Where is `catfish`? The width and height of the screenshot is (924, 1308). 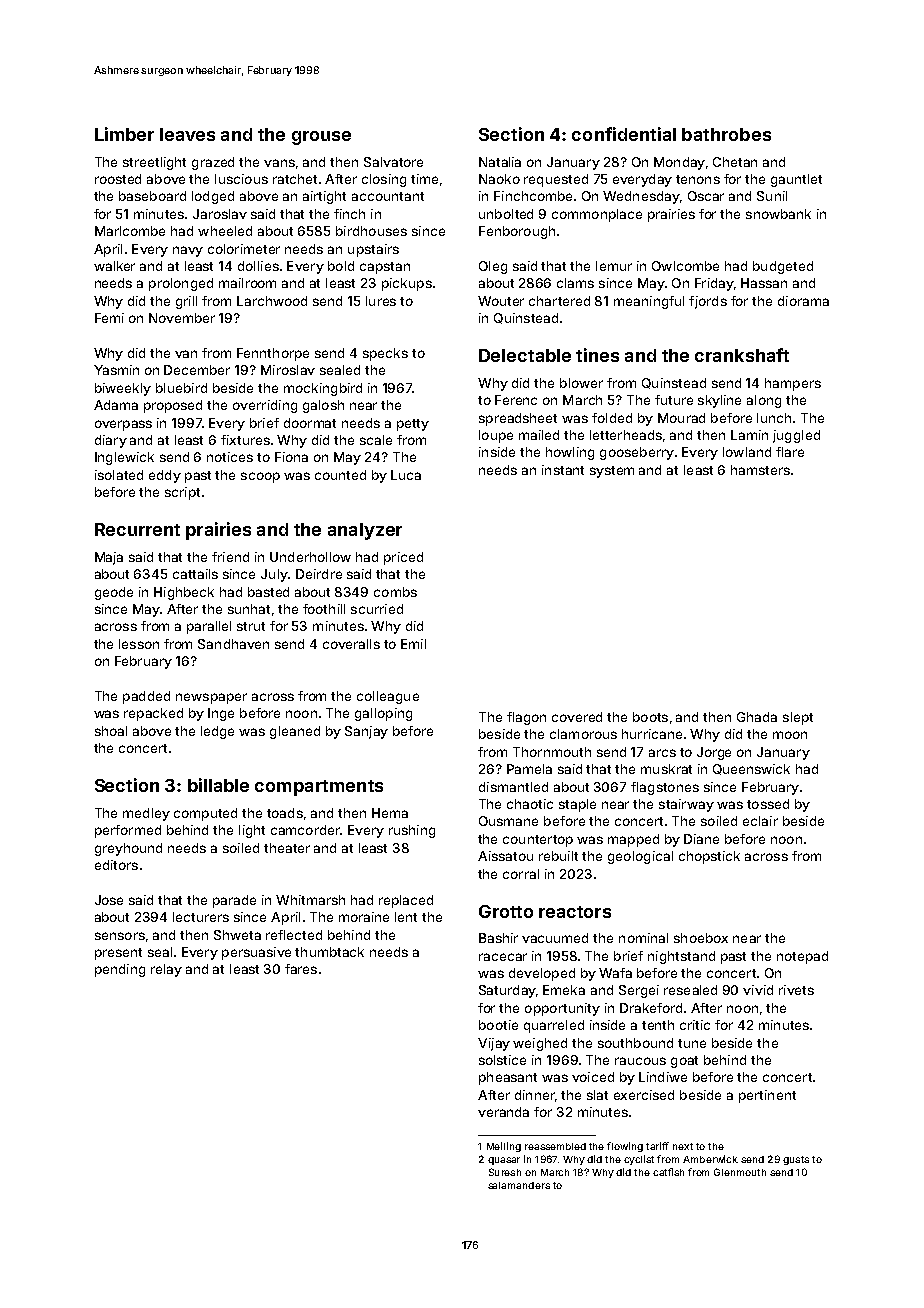
catfish is located at coordinates (668, 1172).
